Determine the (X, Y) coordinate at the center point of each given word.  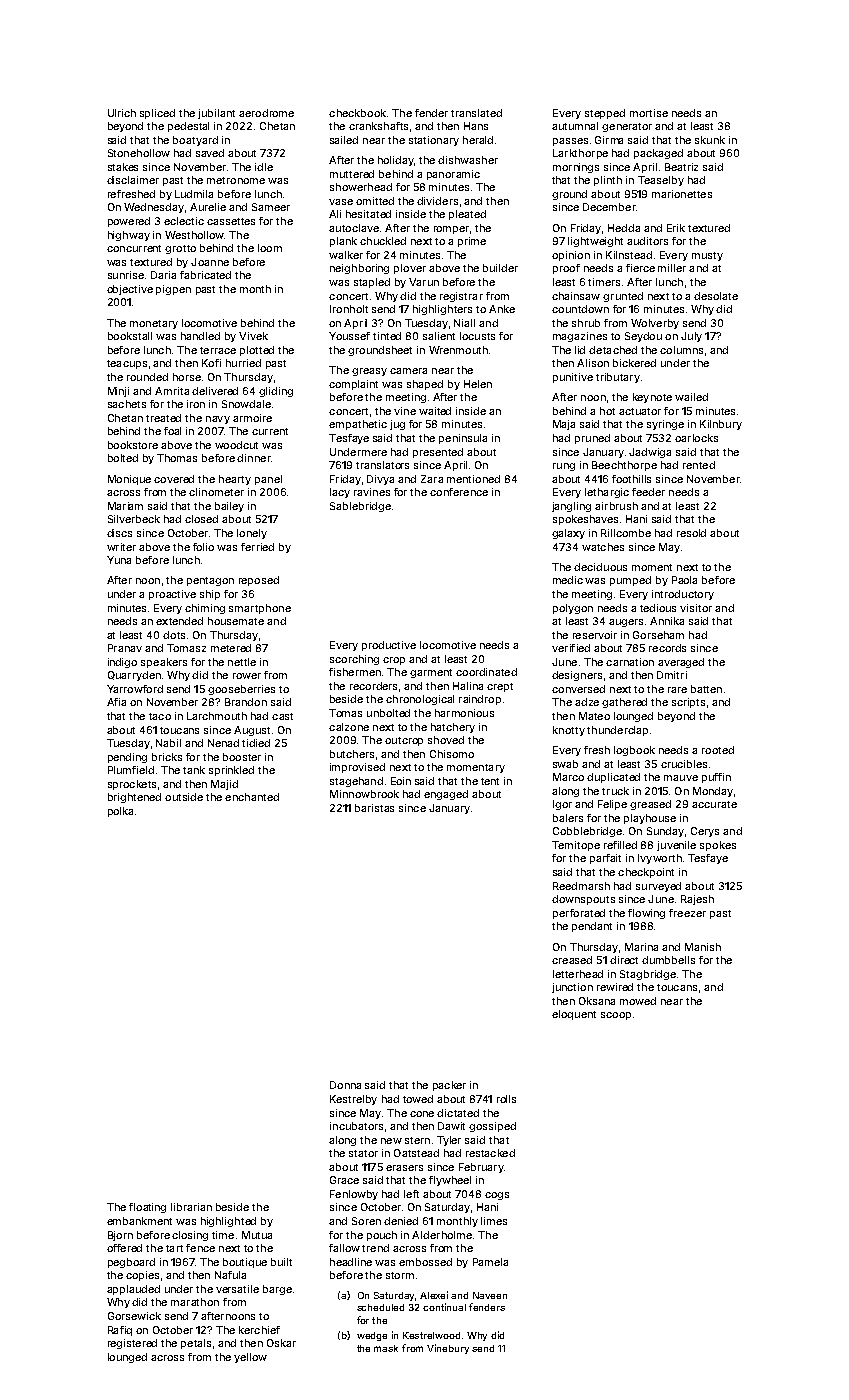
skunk (710, 140)
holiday (396, 161)
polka (120, 812)
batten (706, 689)
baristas (374, 808)
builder (500, 268)
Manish (703, 947)
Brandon (246, 702)
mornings (576, 168)
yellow (250, 1358)
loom (270, 248)
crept (500, 687)
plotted (257, 351)
